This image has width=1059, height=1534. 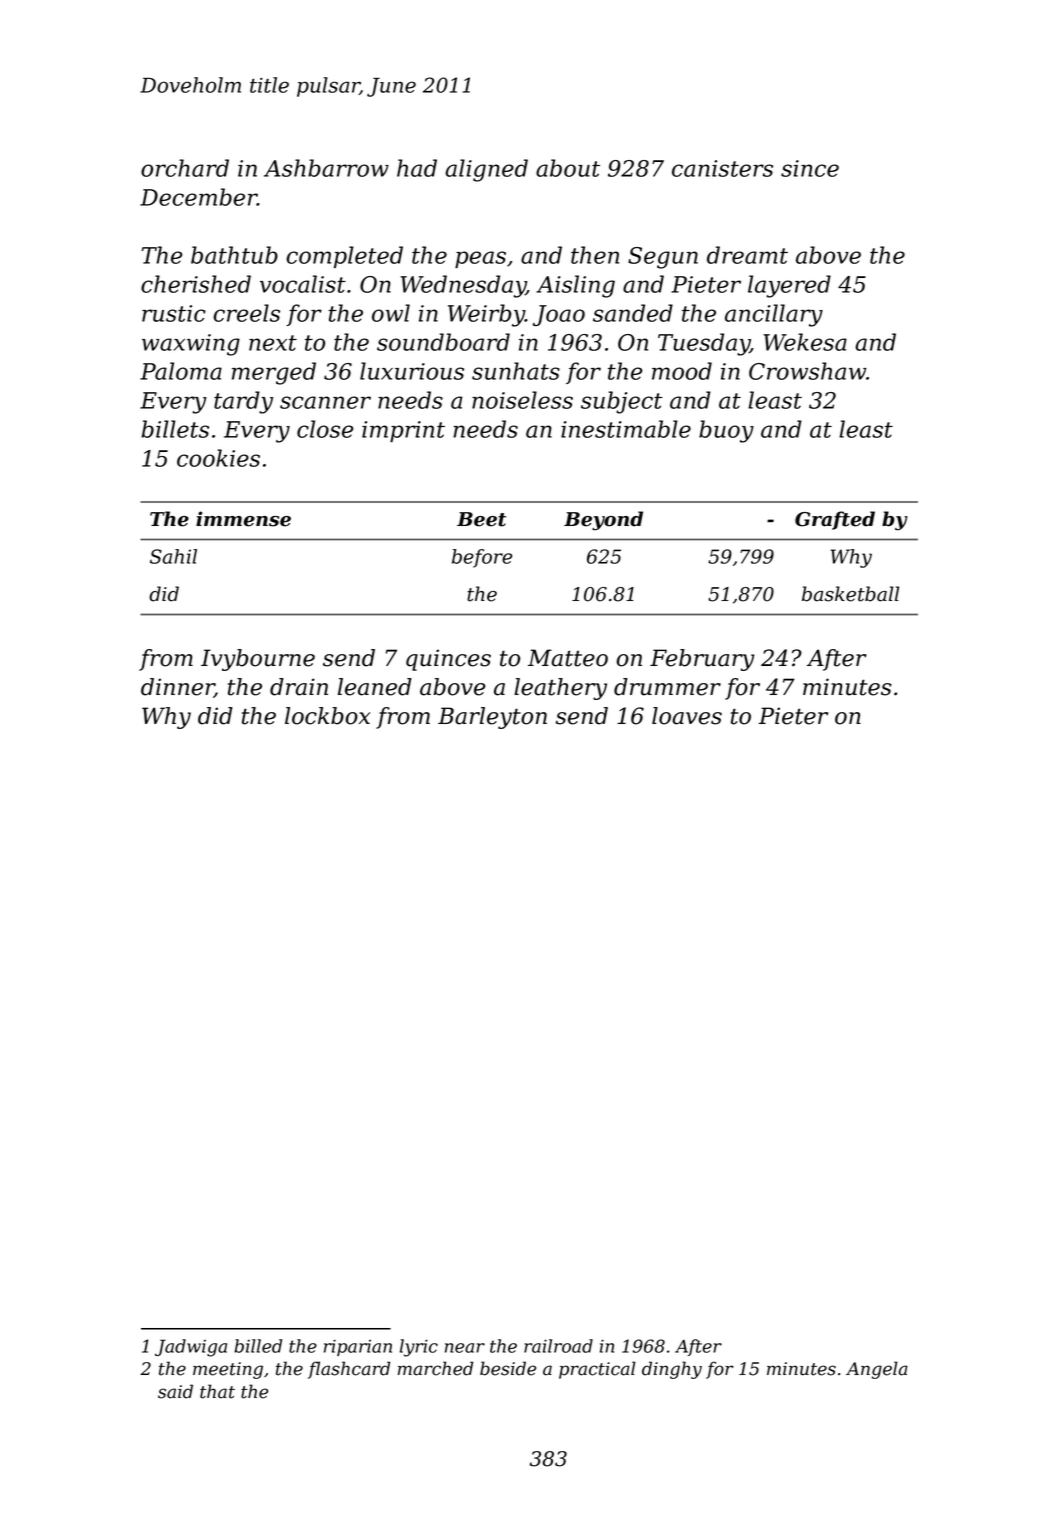 I want to click on scanner, so click(x=325, y=402).
